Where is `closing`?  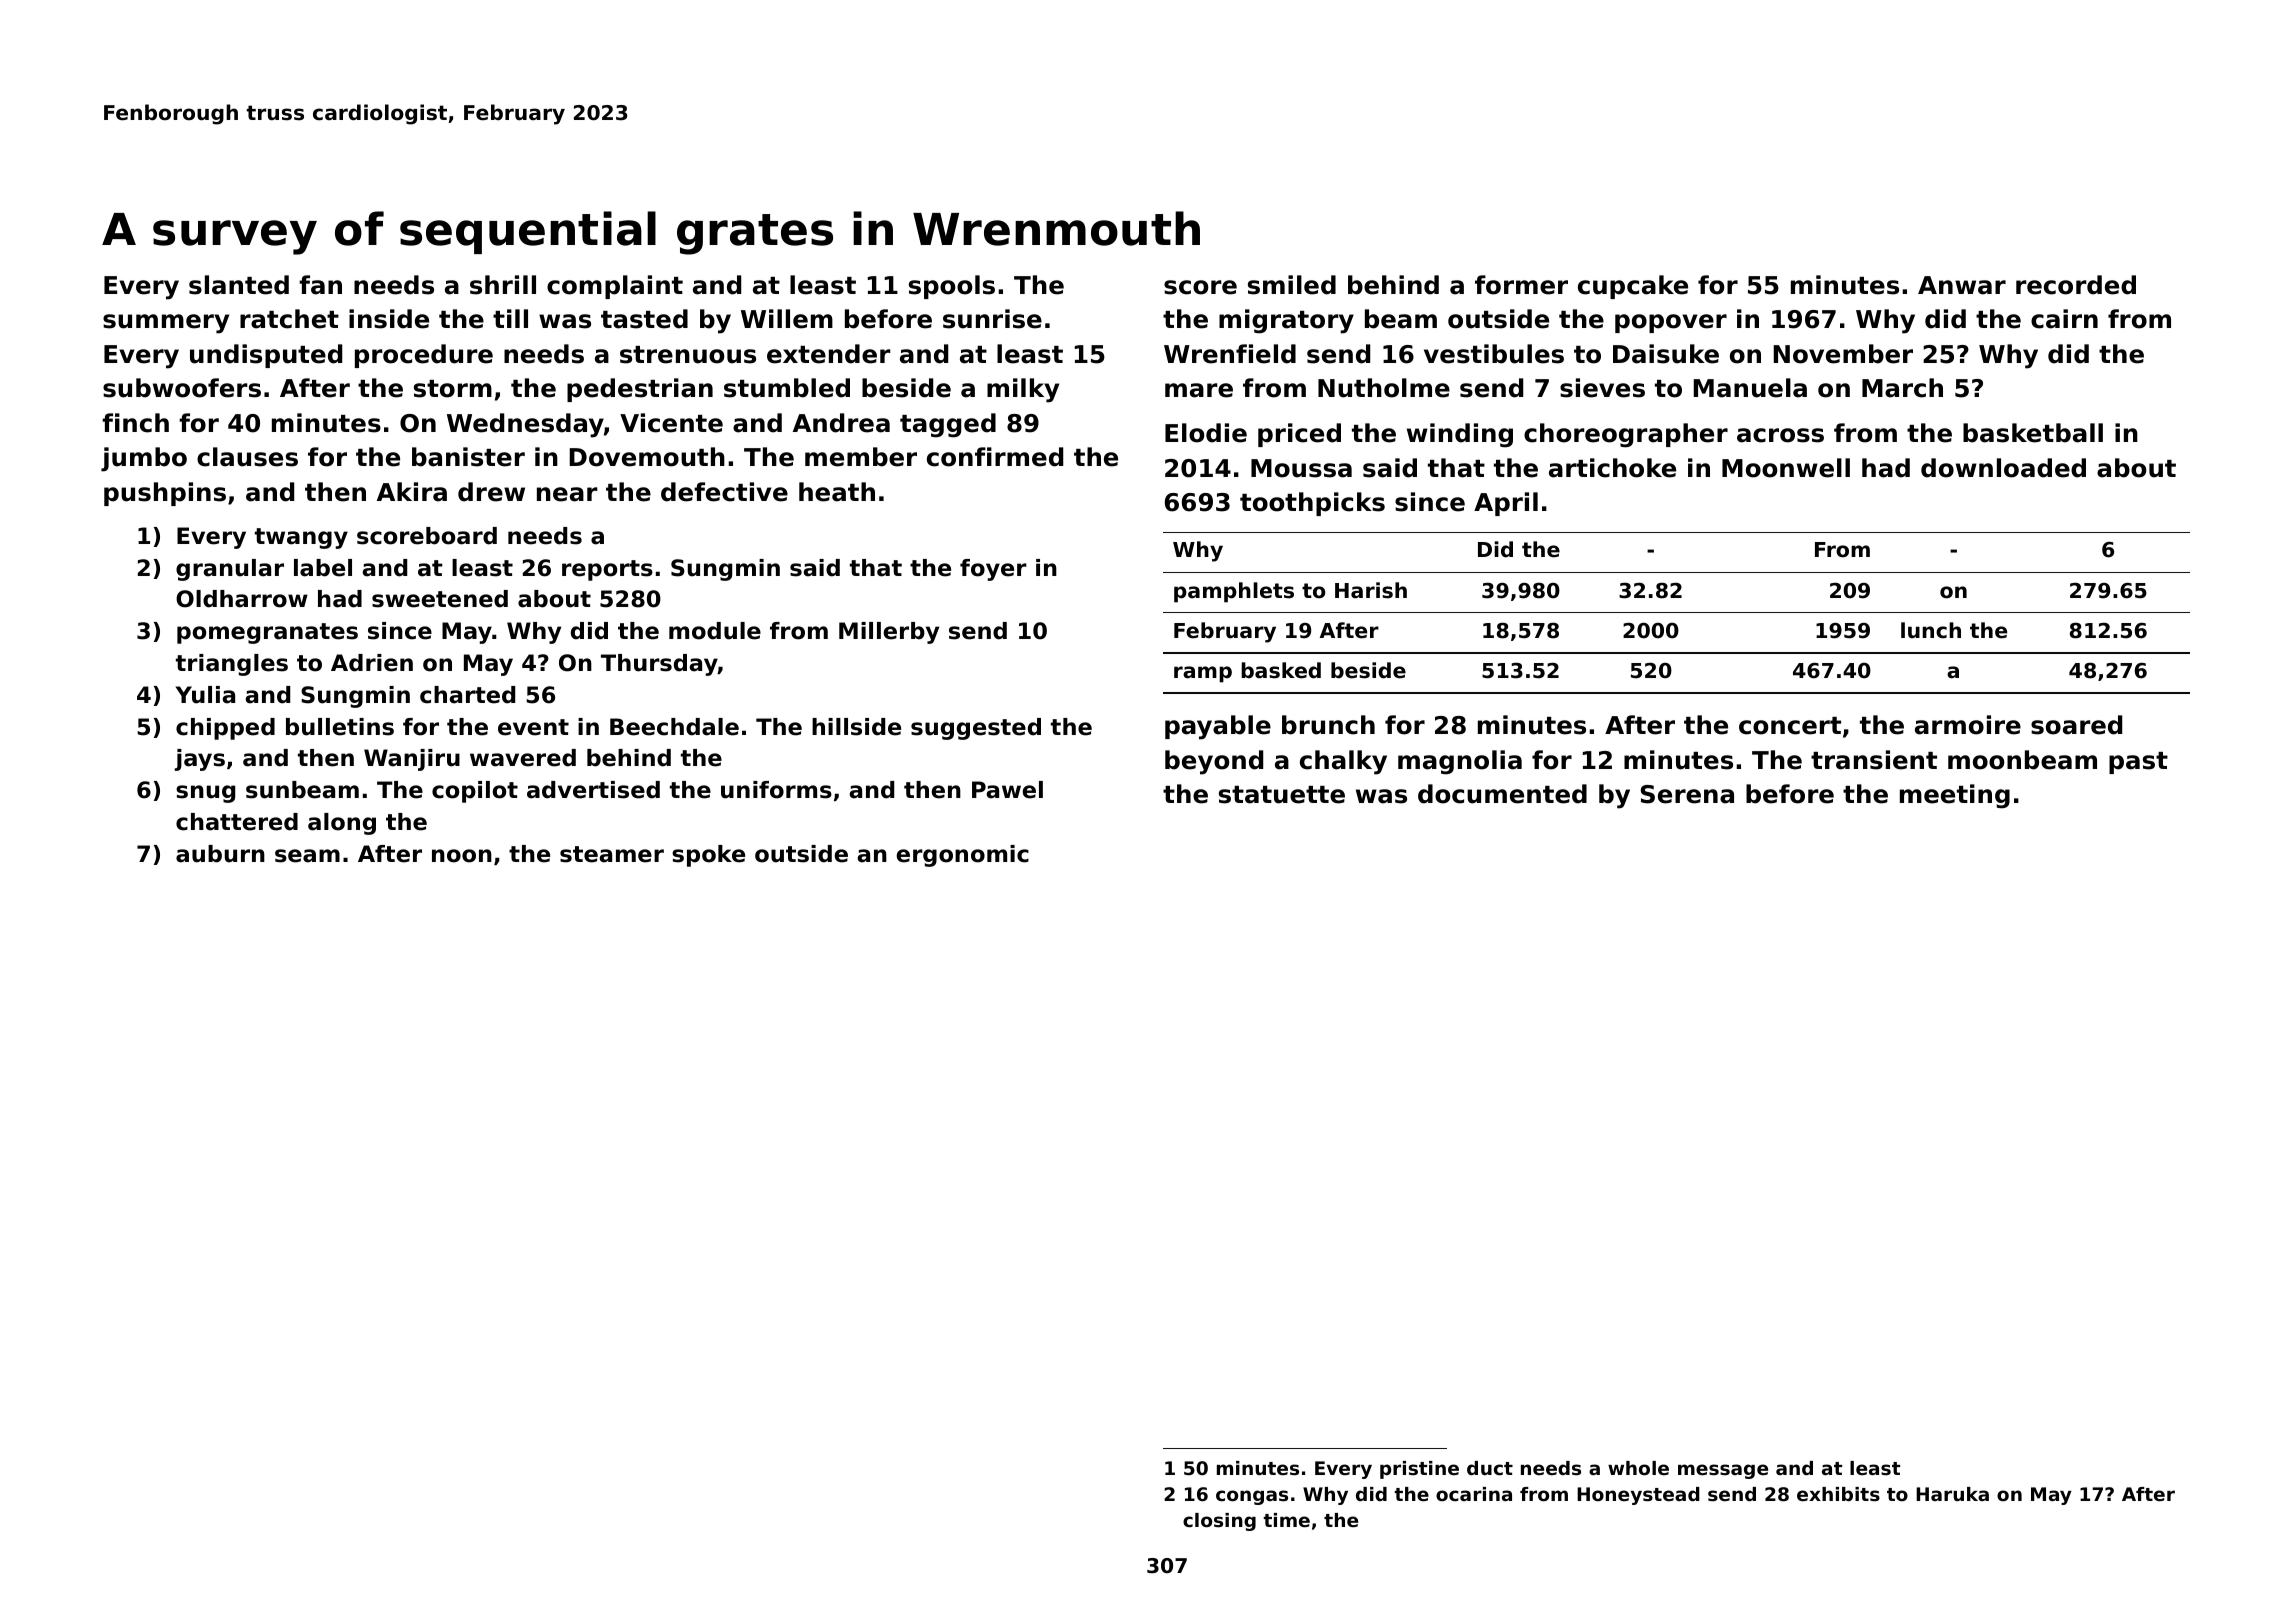 closing is located at coordinates (1219, 1522).
